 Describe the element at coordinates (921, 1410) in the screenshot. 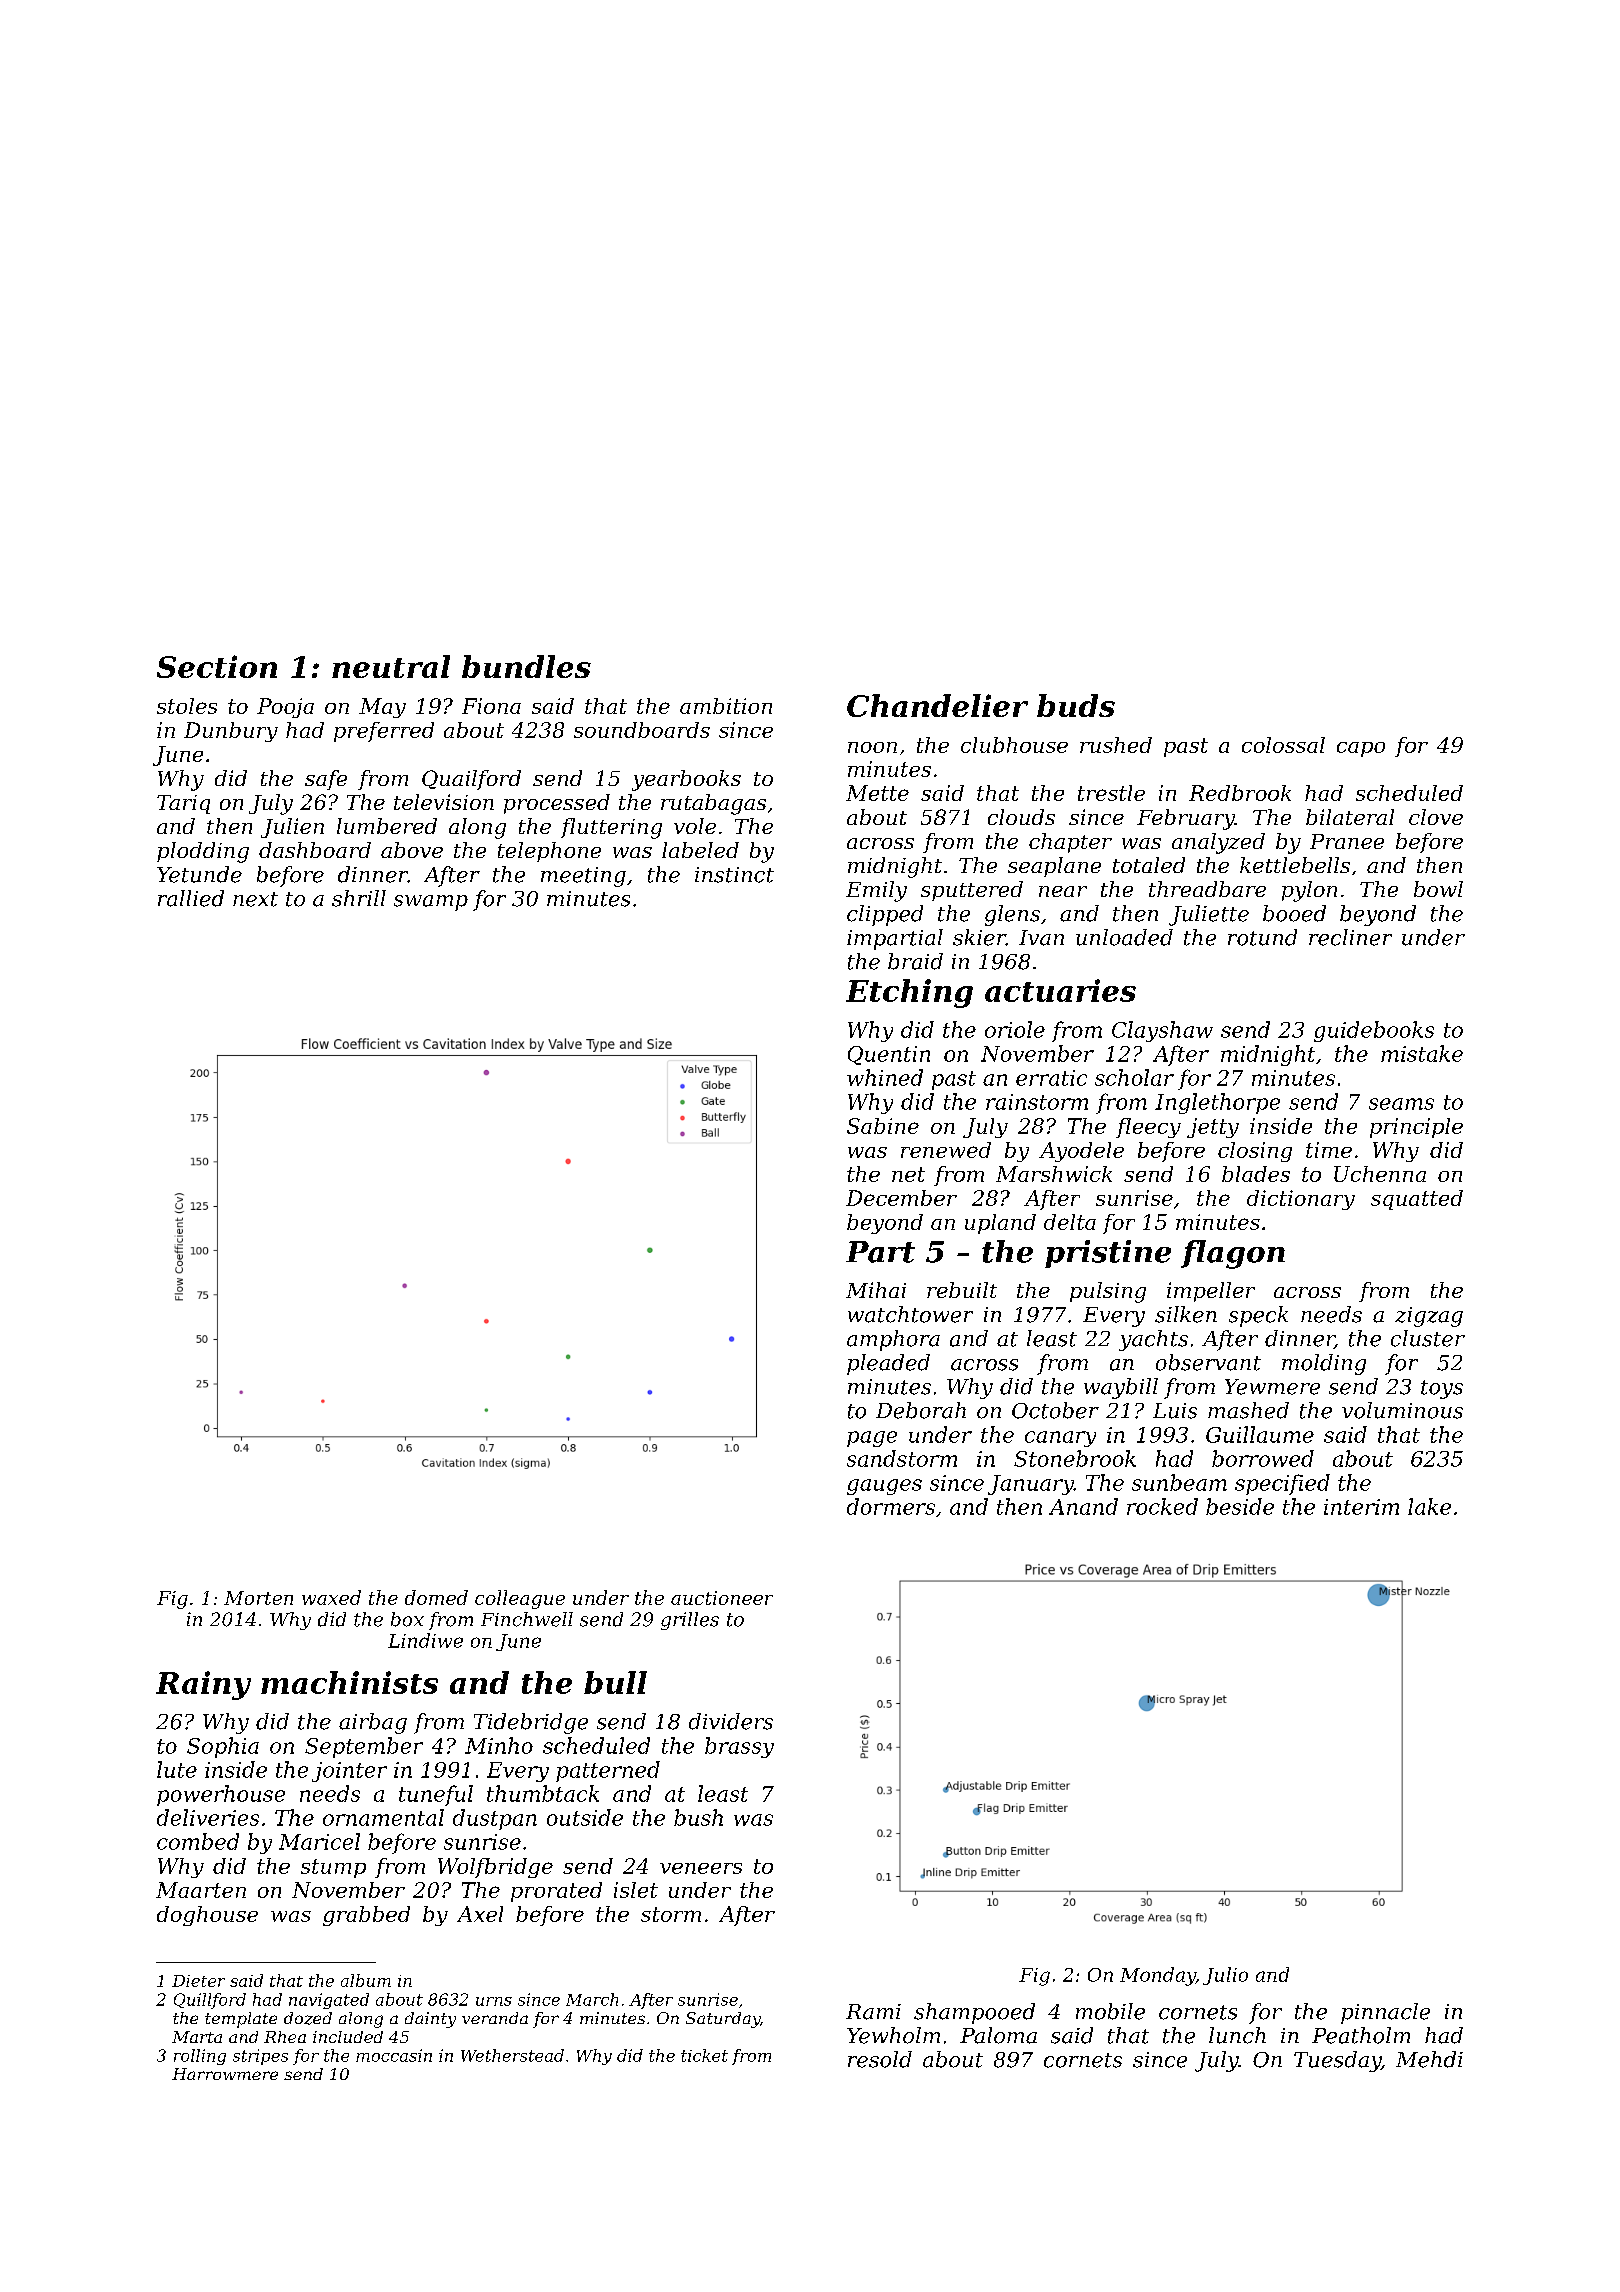

I see `Deborah` at that location.
